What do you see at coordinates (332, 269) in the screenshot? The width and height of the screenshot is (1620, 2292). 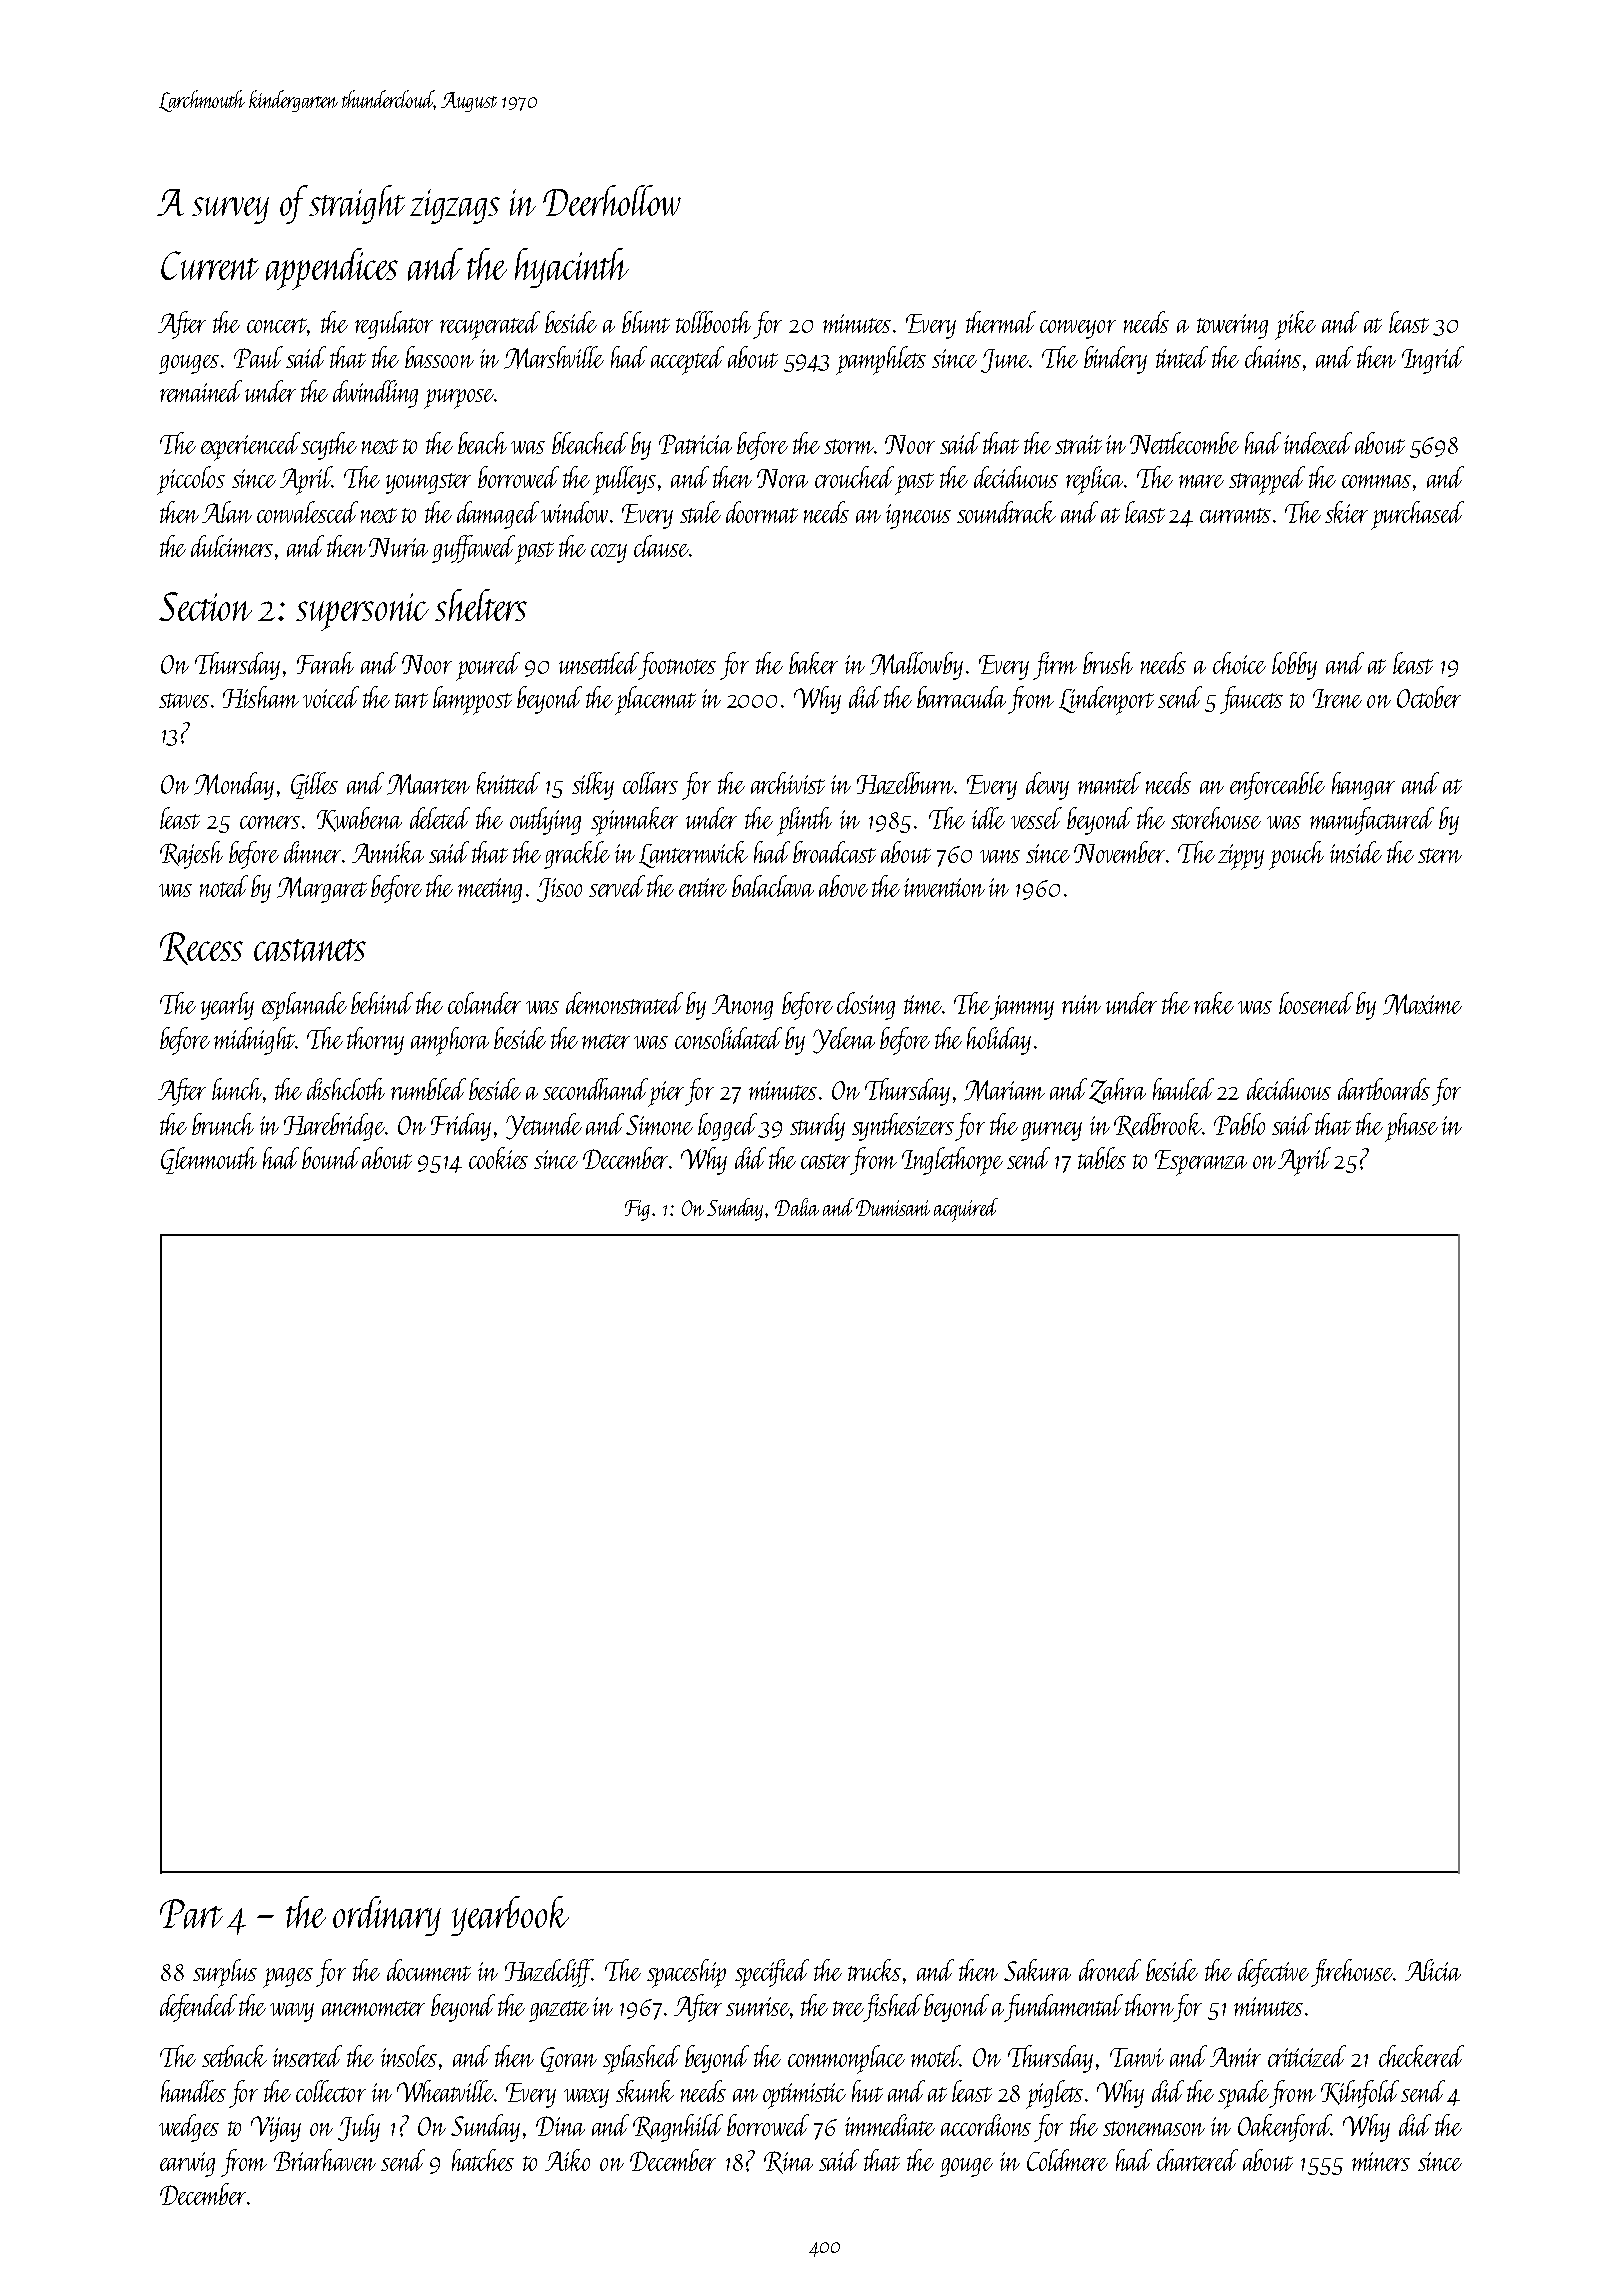 I see `appendices` at bounding box center [332, 269].
